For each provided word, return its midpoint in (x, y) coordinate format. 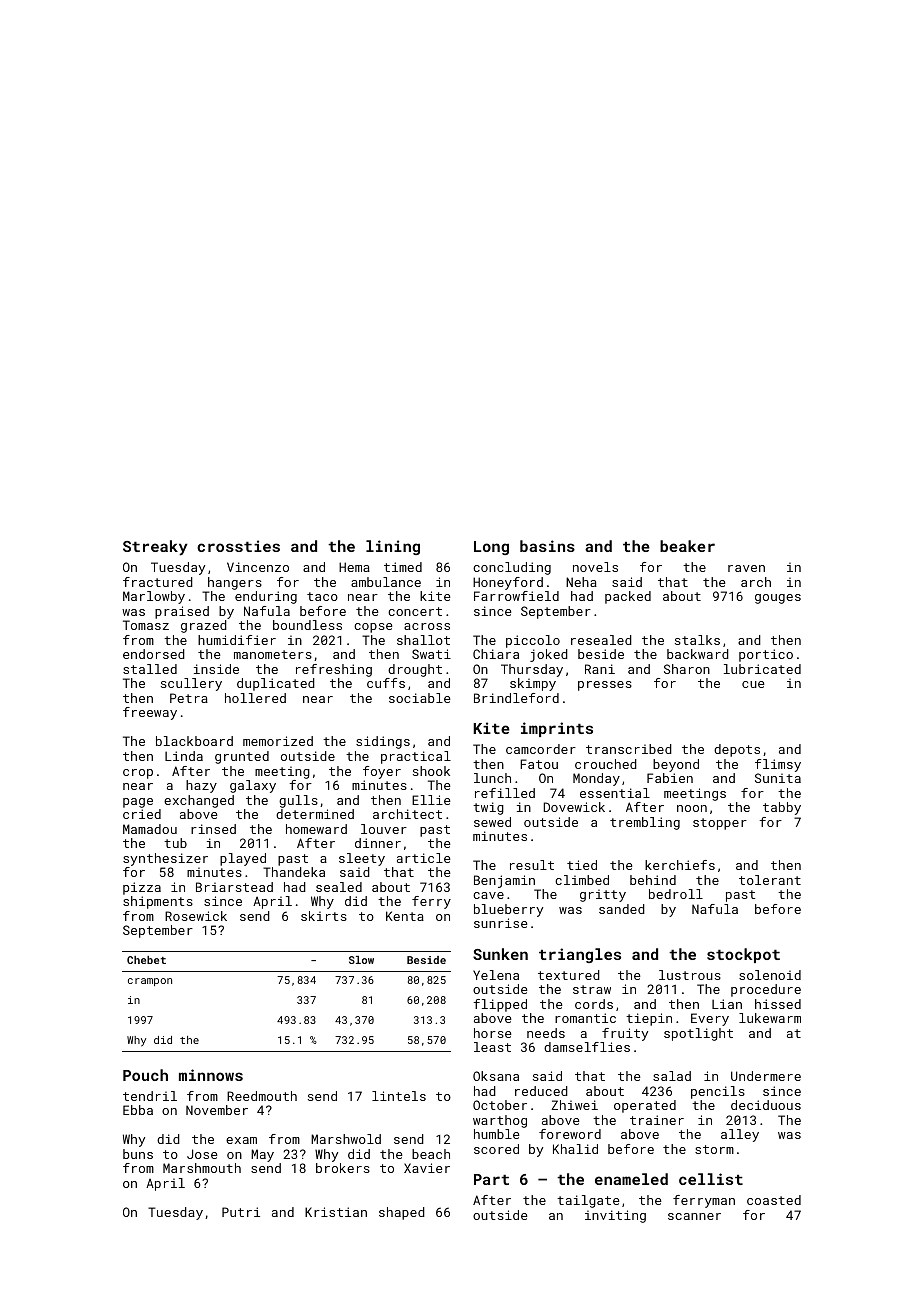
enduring (266, 597)
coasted (774, 1200)
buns (138, 1154)
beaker (687, 546)
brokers (343, 1168)
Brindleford (516, 698)
